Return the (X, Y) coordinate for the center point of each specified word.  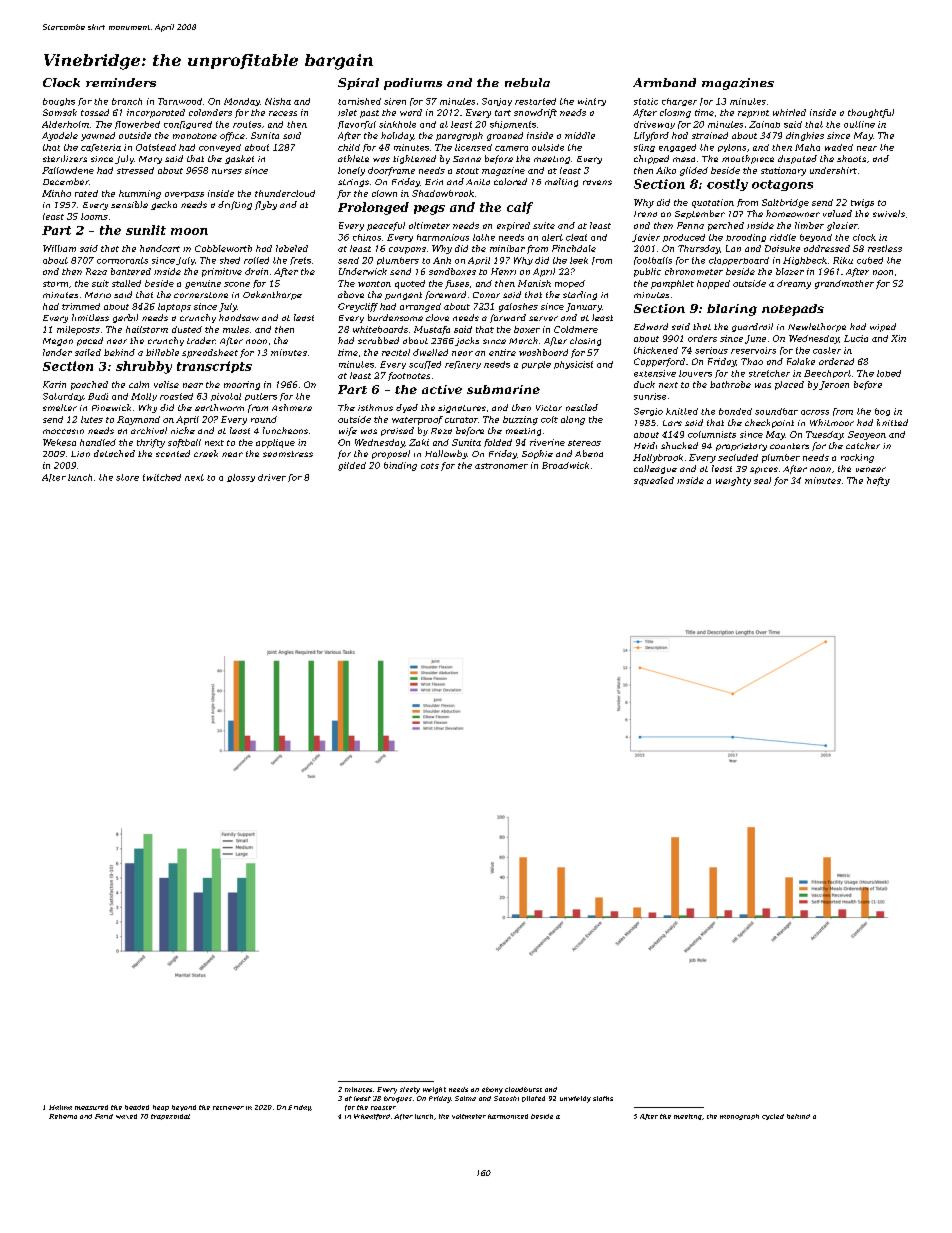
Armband (664, 82)
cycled (773, 1117)
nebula (527, 82)
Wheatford (372, 1117)
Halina (60, 1107)
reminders (121, 82)
